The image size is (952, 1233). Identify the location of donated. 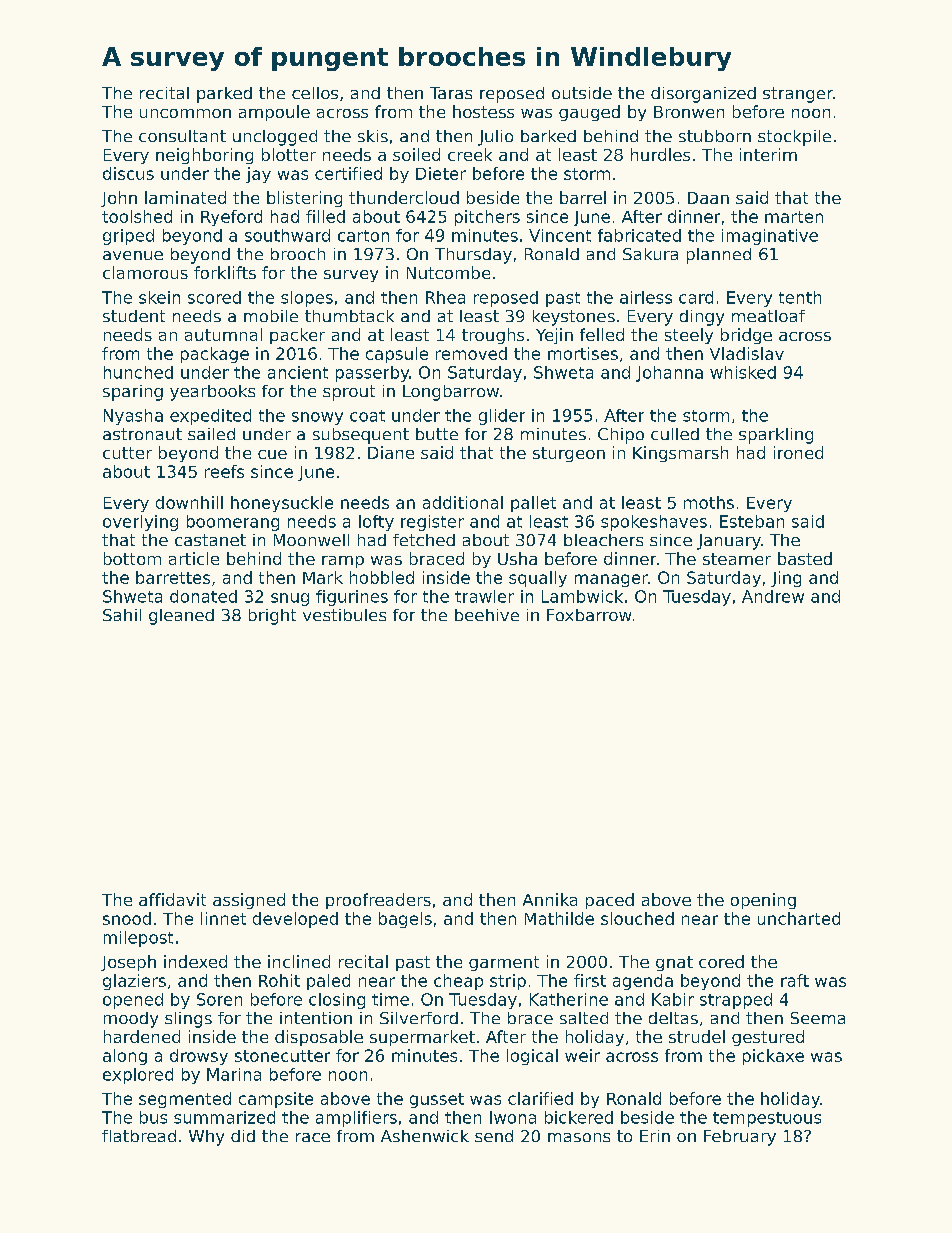
(203, 596).
